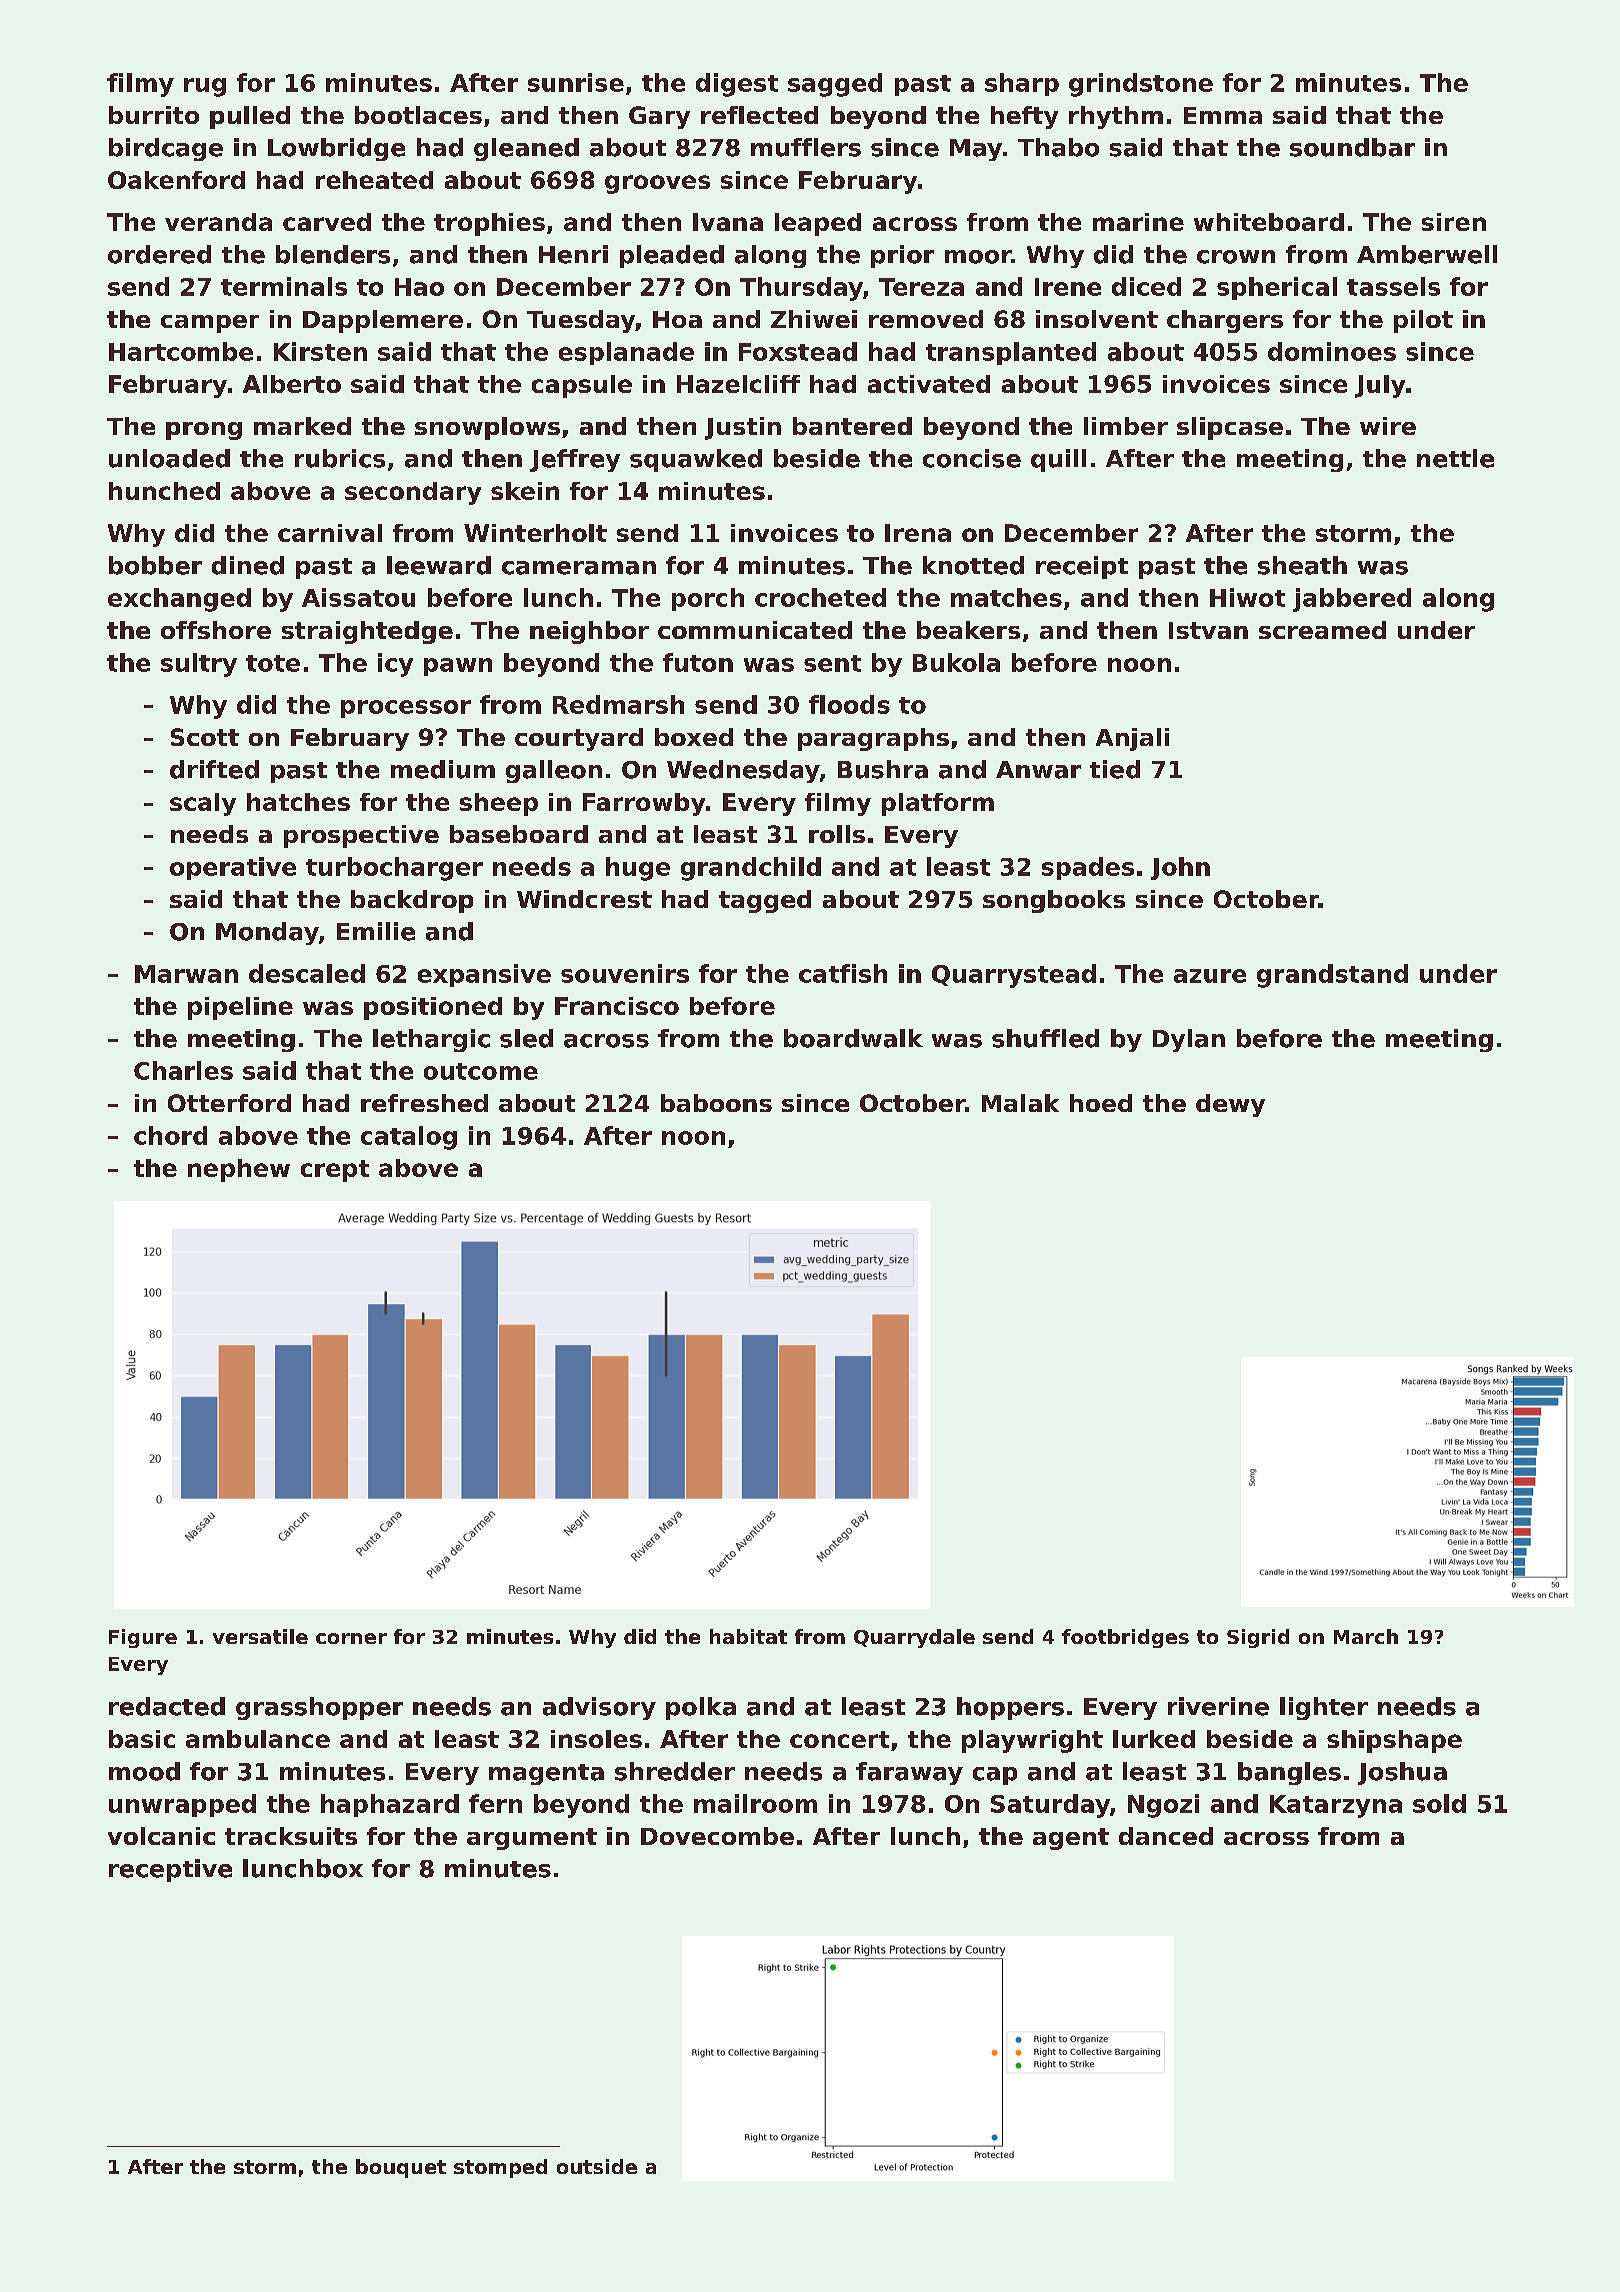  Describe the element at coordinates (737, 85) in the screenshot. I see `digest` at that location.
